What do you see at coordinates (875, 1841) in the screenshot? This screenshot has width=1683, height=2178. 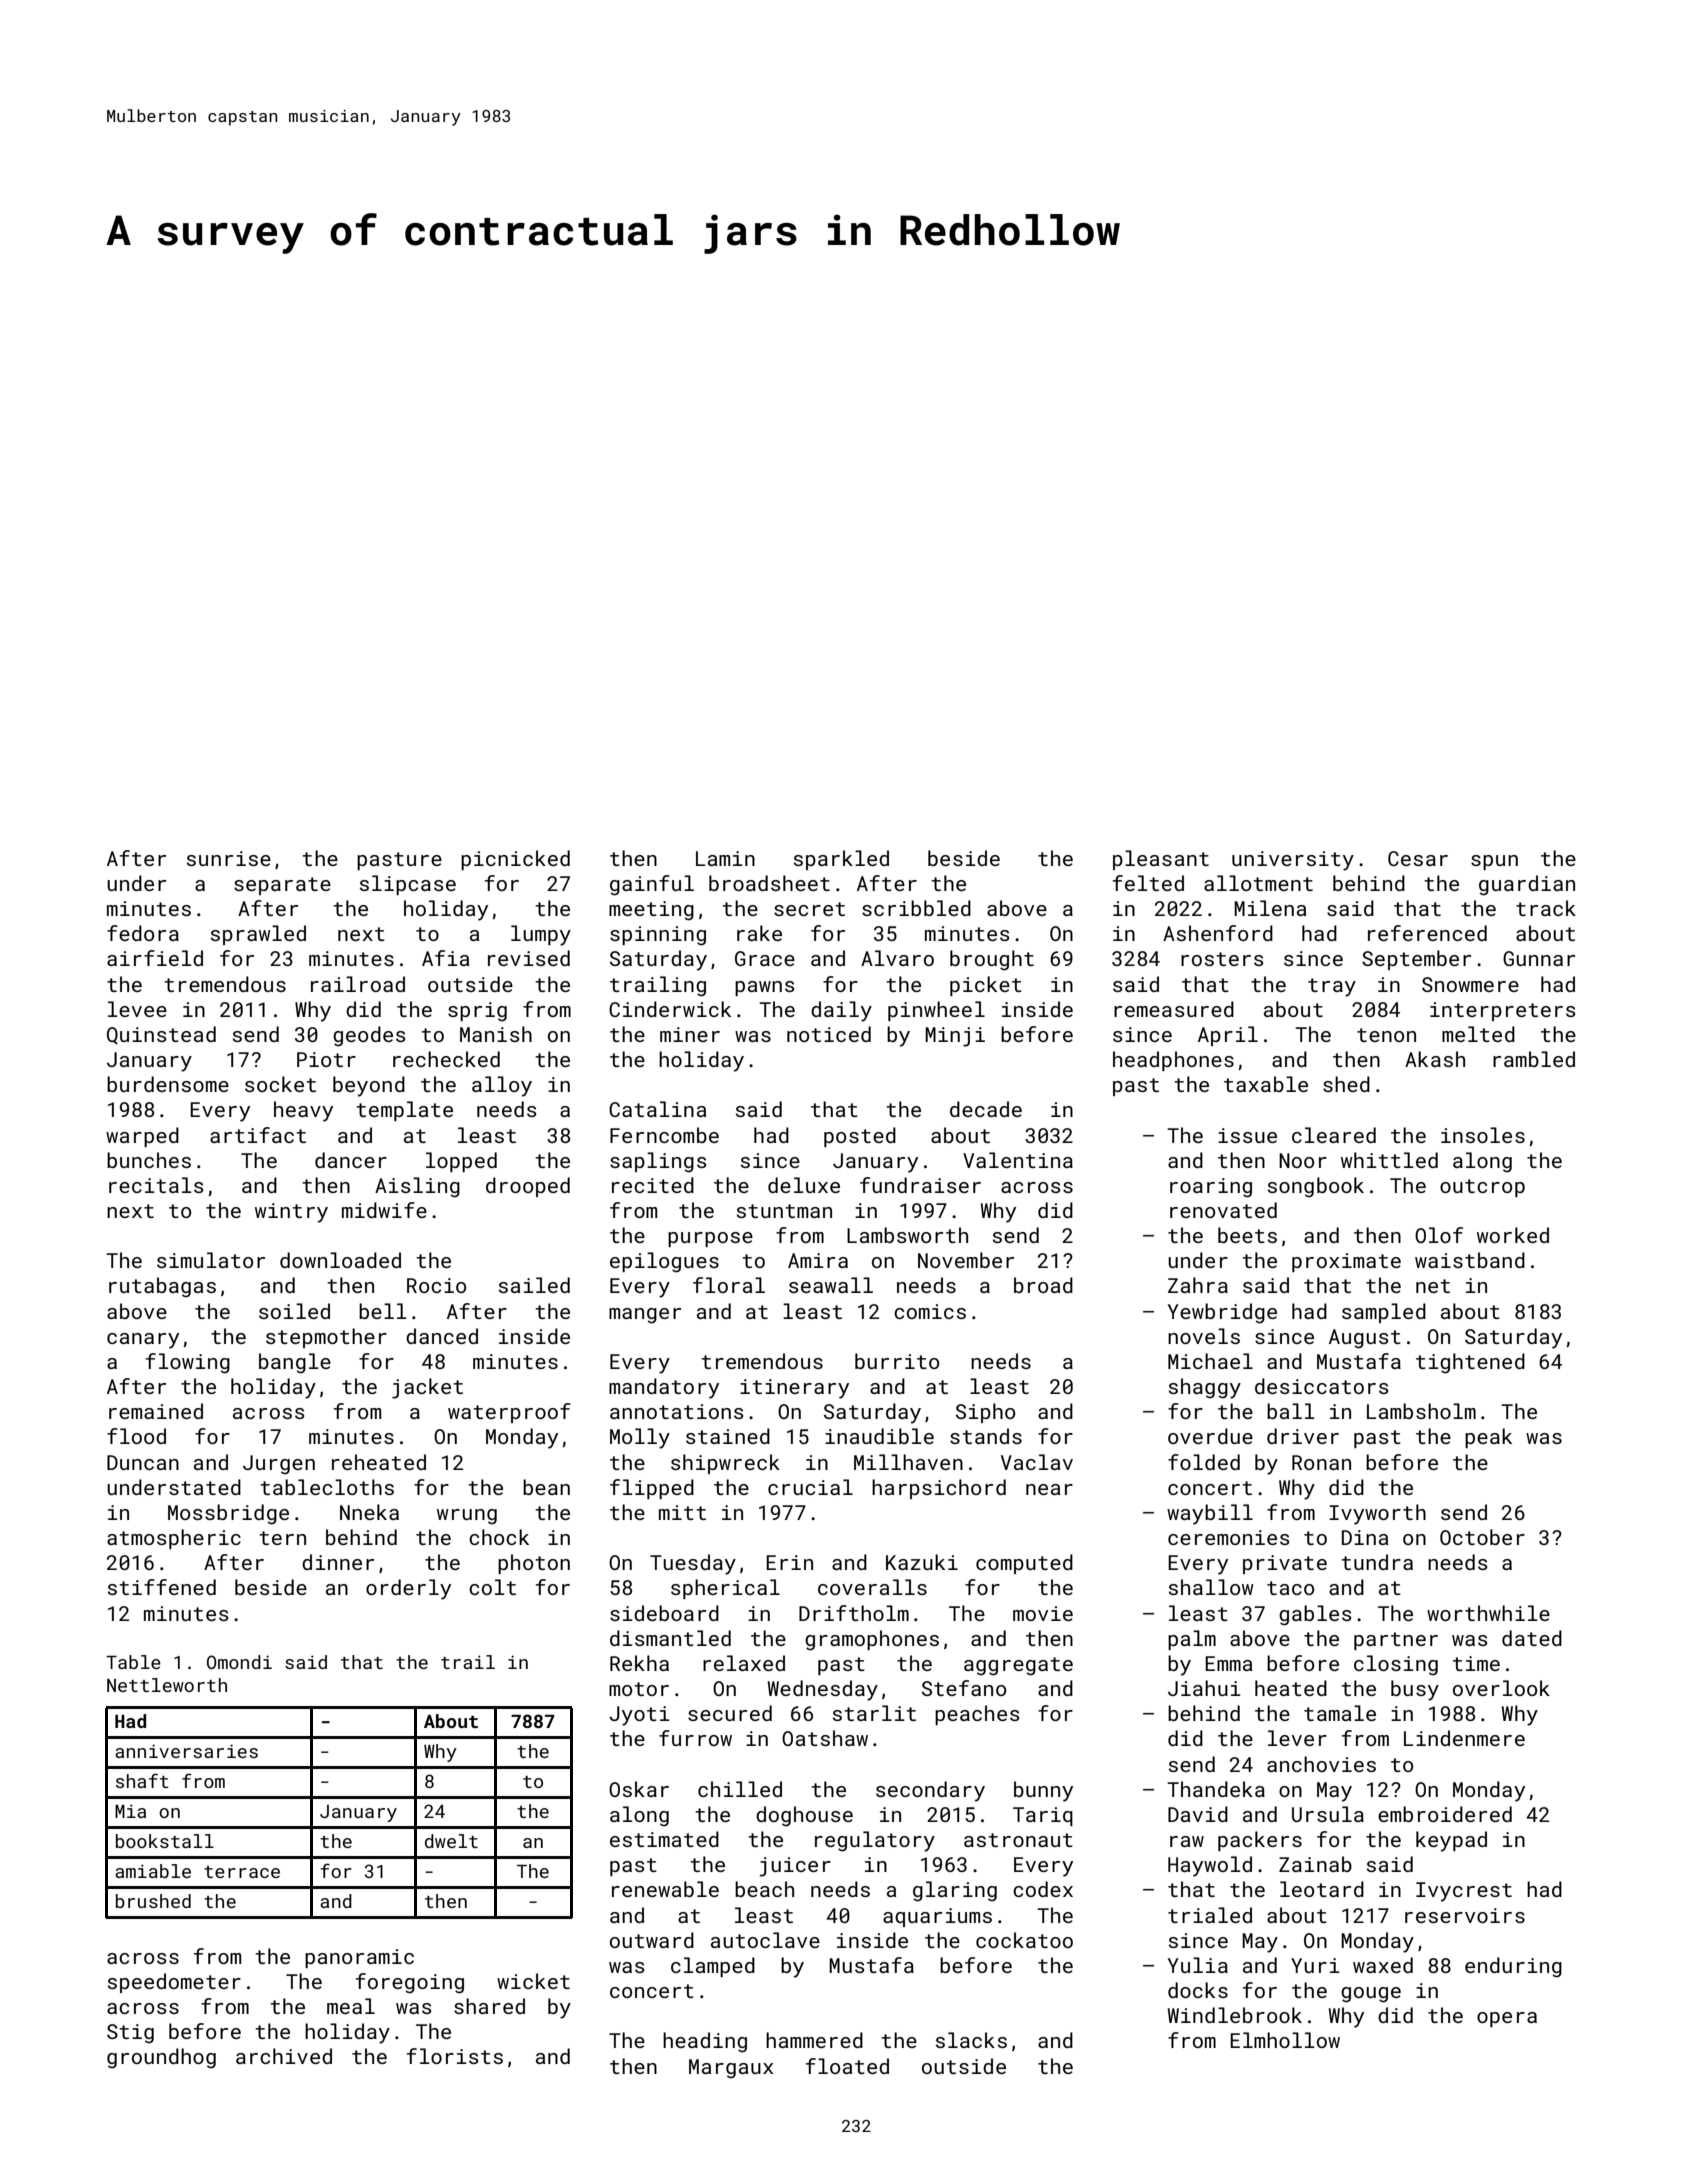 I see `regulatory` at bounding box center [875, 1841].
